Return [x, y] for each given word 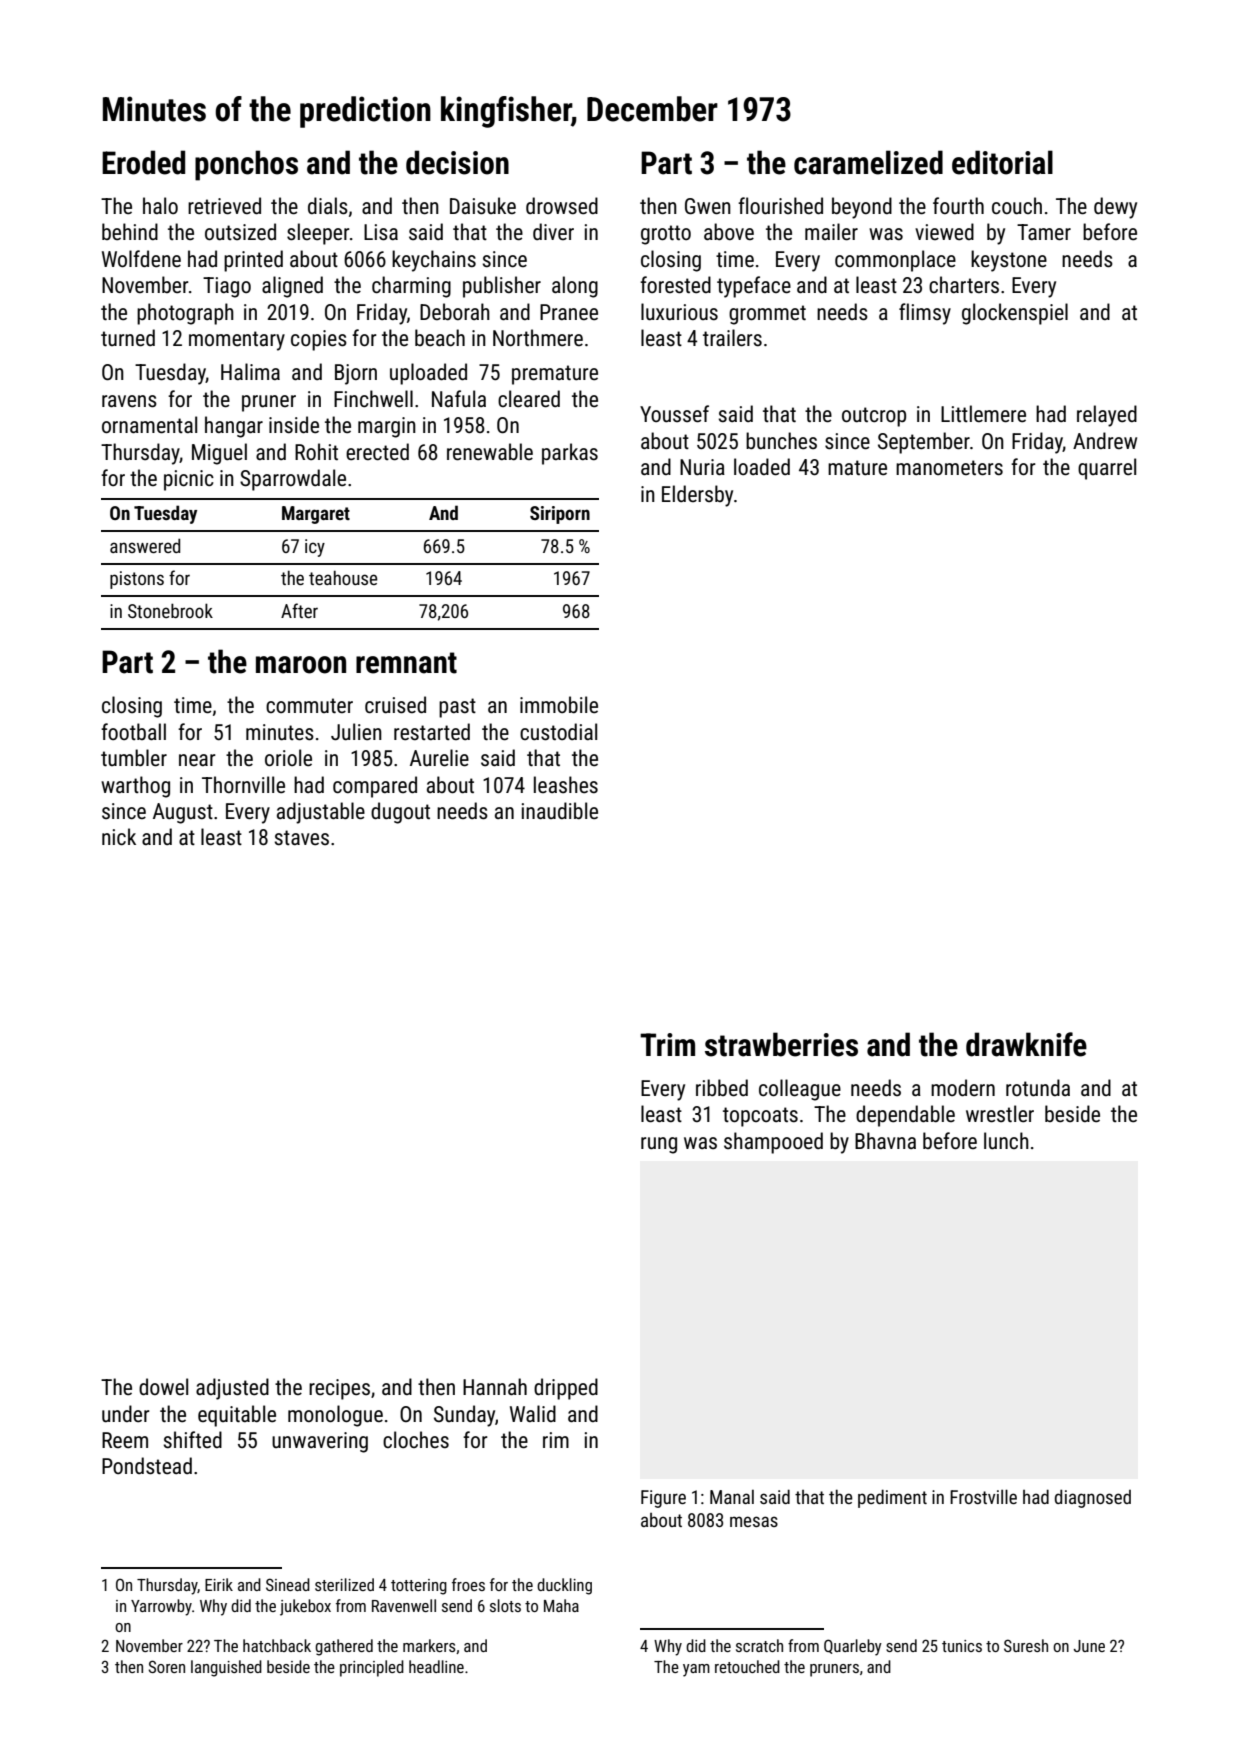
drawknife [1026, 1044]
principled [372, 1668]
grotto [666, 235]
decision [457, 162]
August [183, 813]
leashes [566, 785]
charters [964, 284]
